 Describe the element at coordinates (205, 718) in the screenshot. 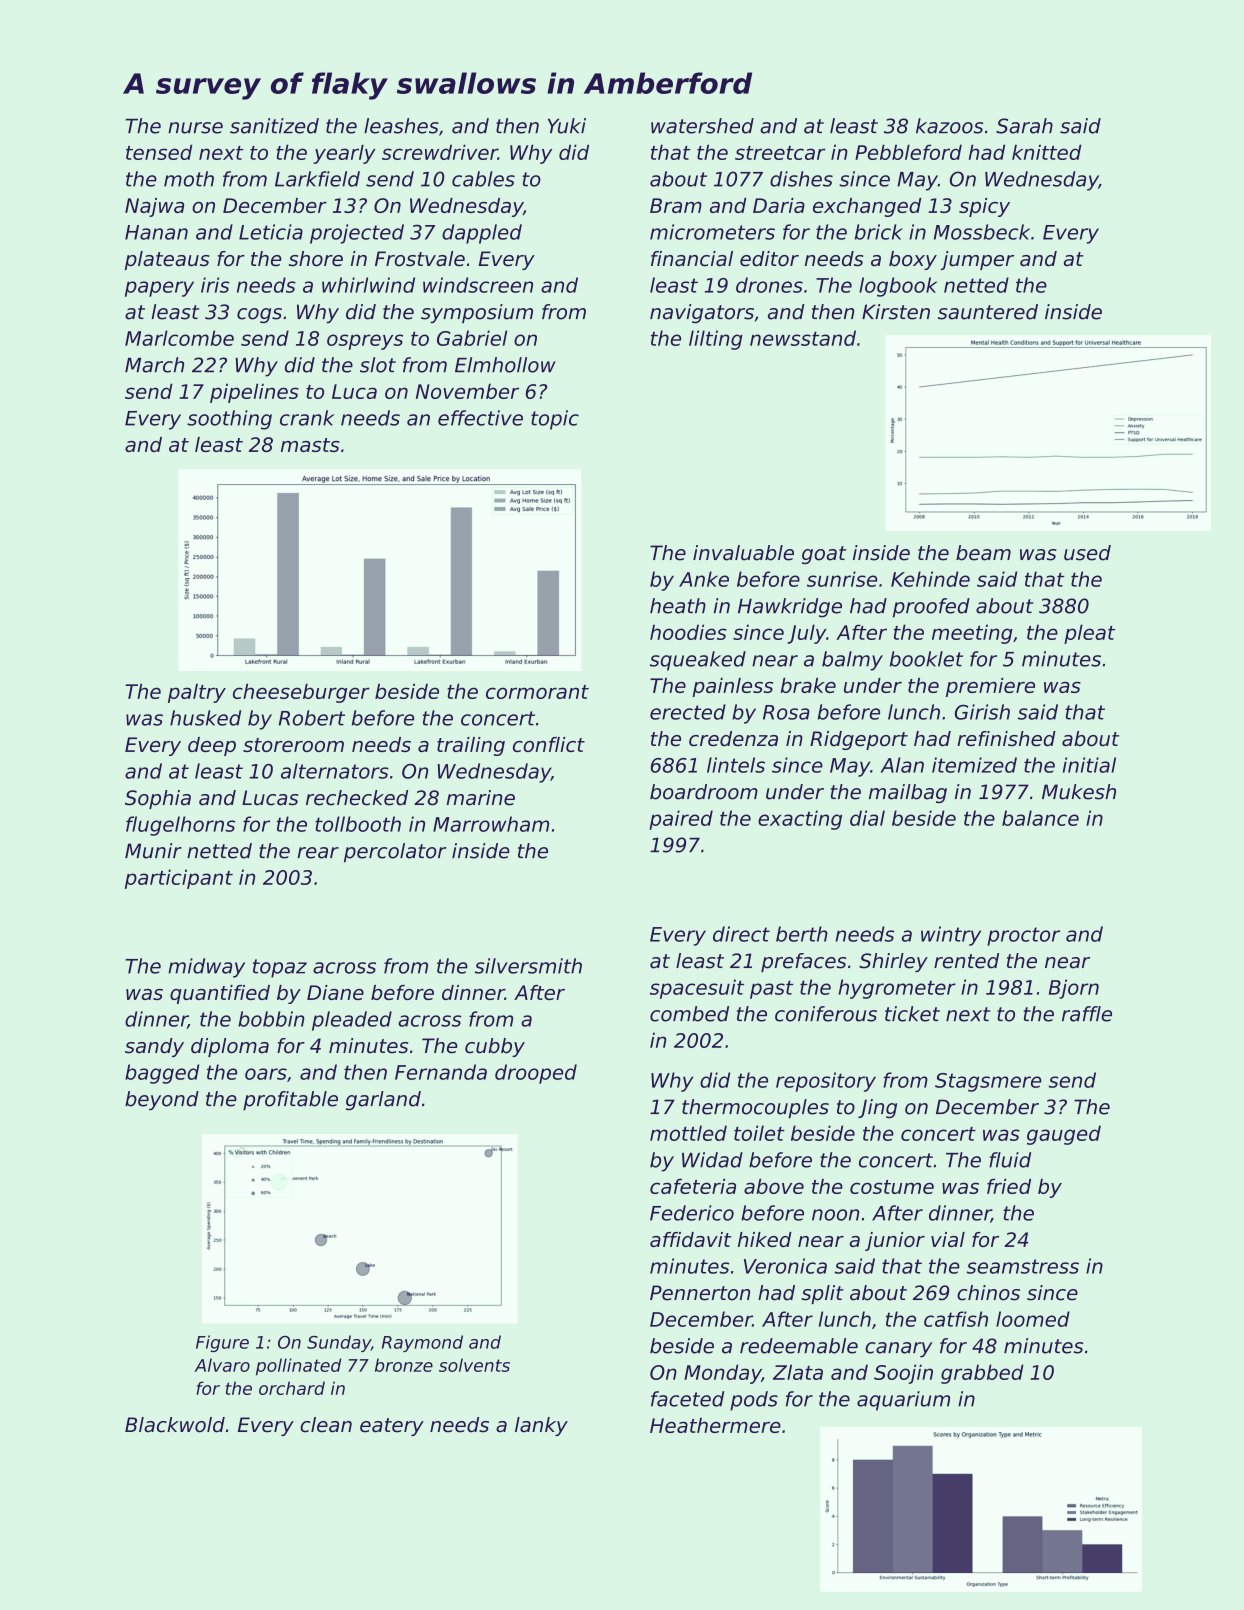

I see `husked` at that location.
